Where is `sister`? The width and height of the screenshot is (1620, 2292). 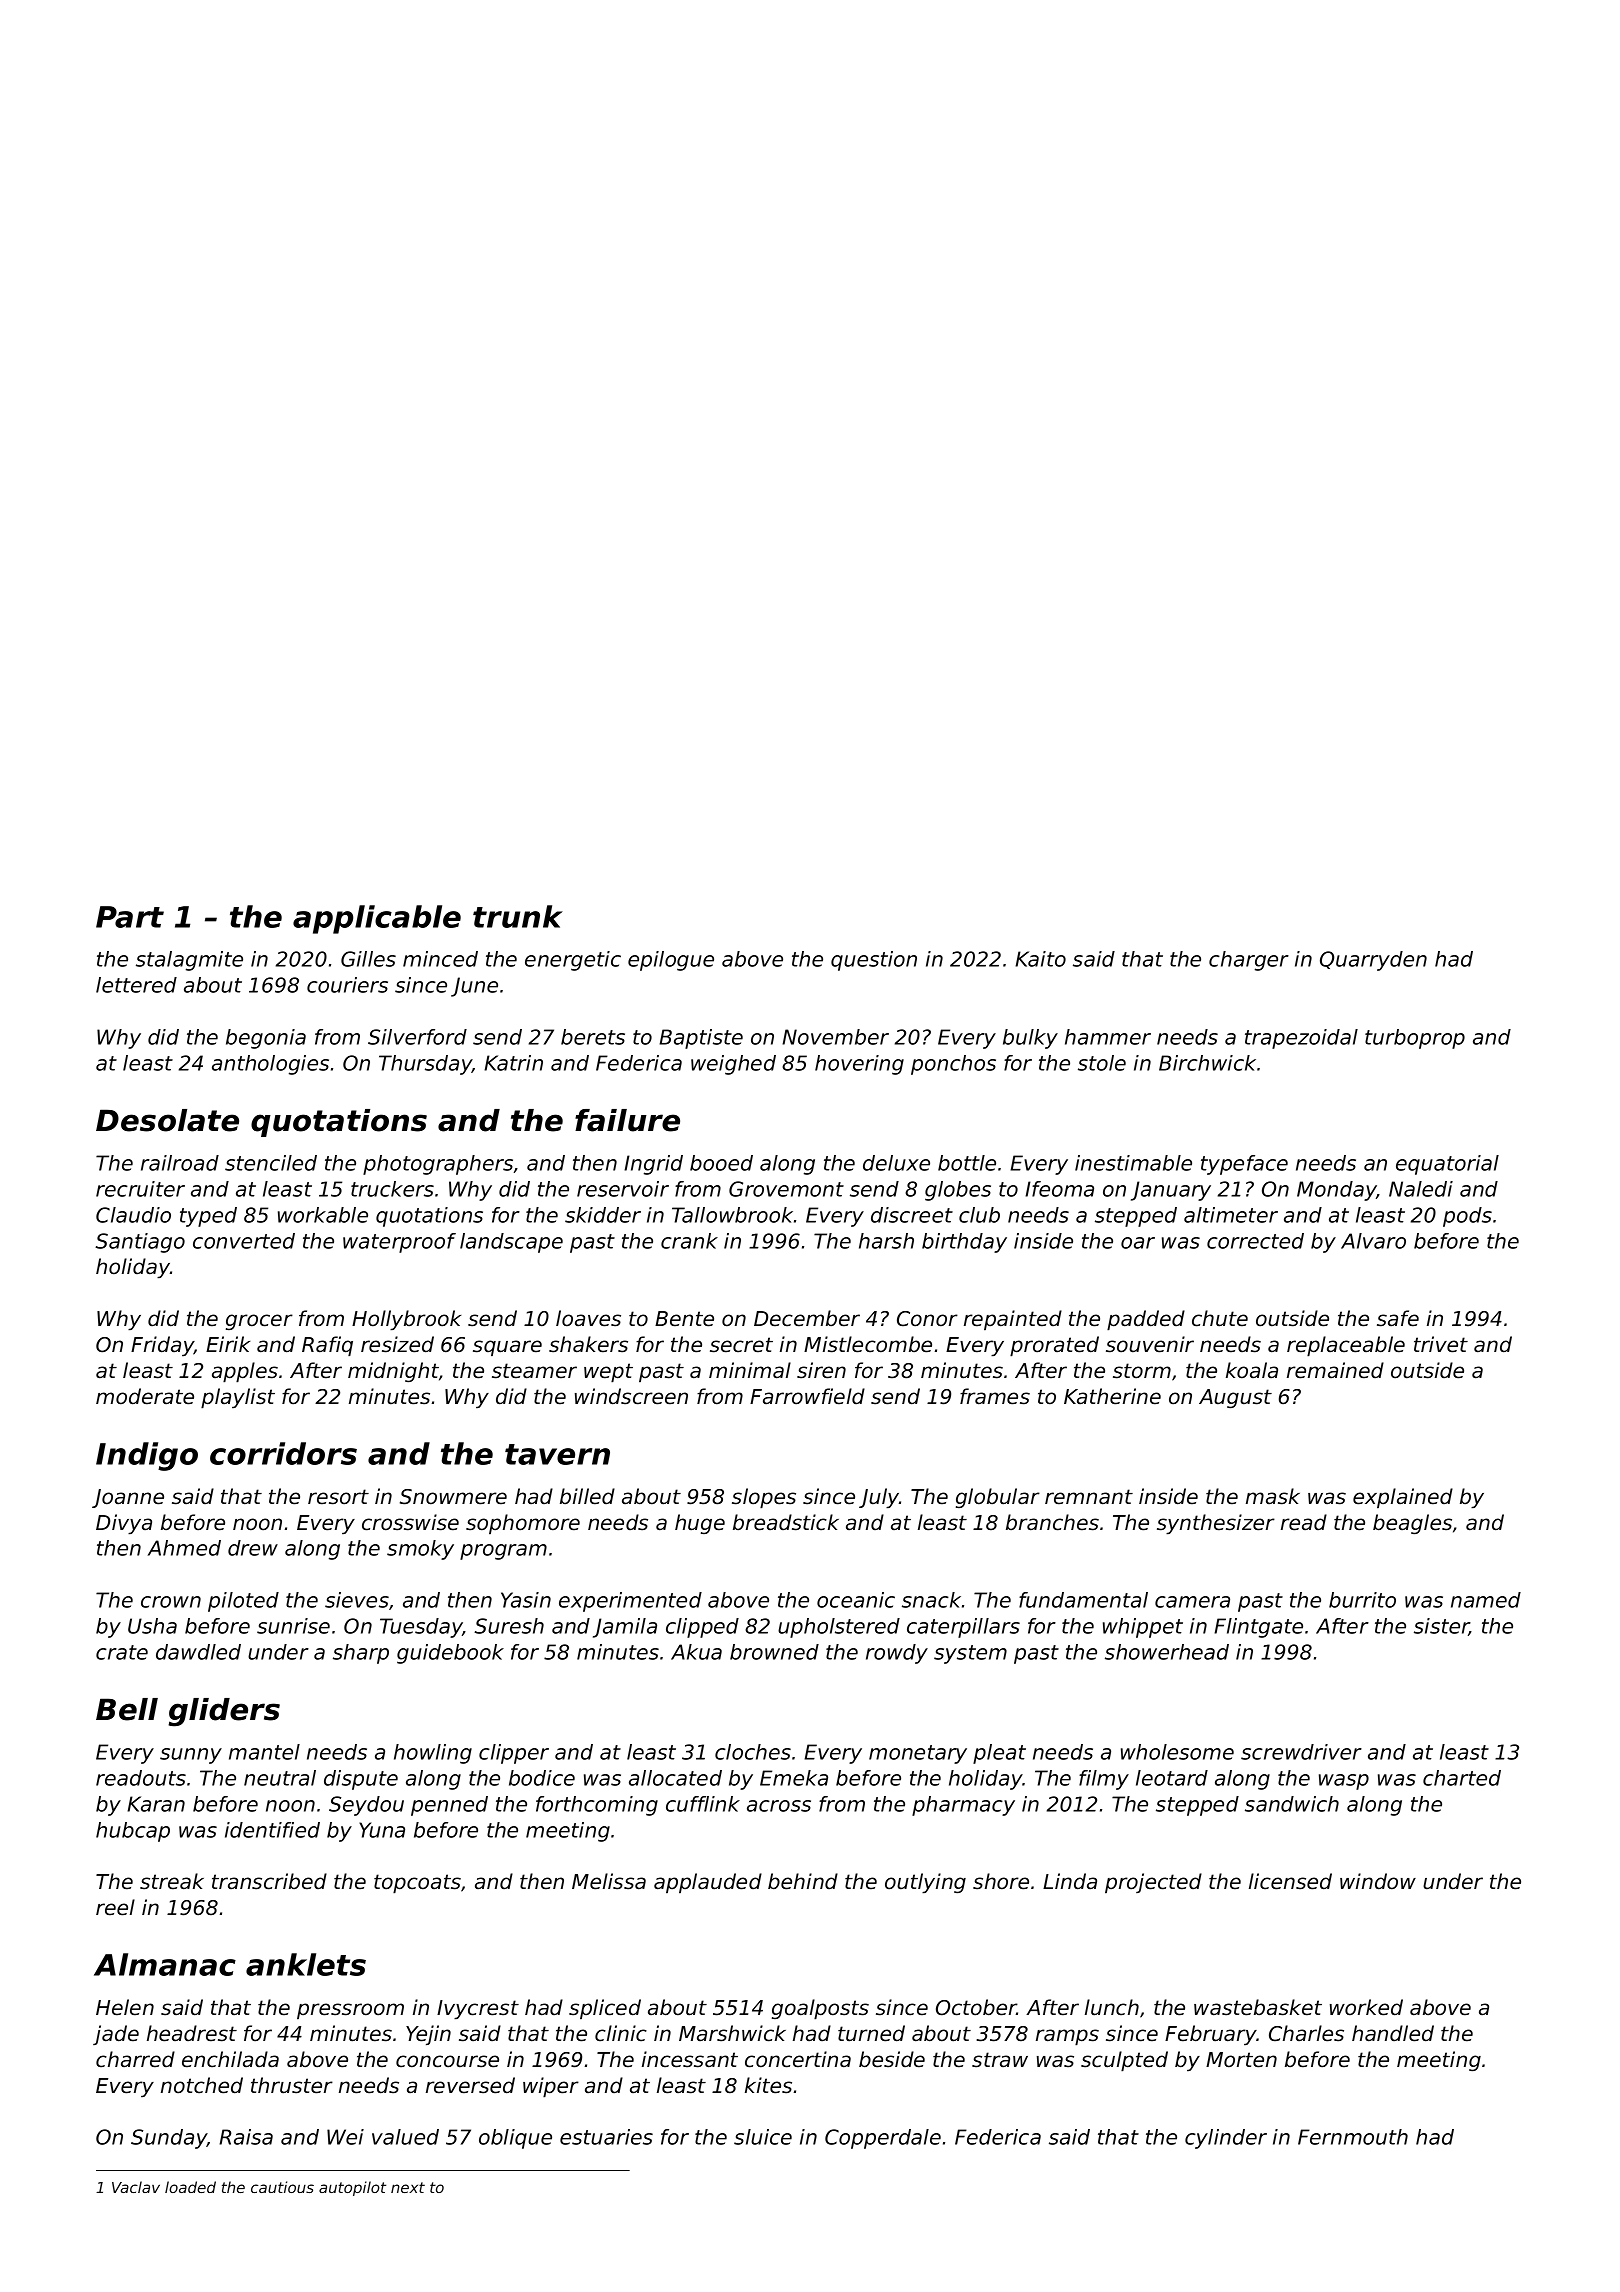 sister is located at coordinates (1441, 1627).
